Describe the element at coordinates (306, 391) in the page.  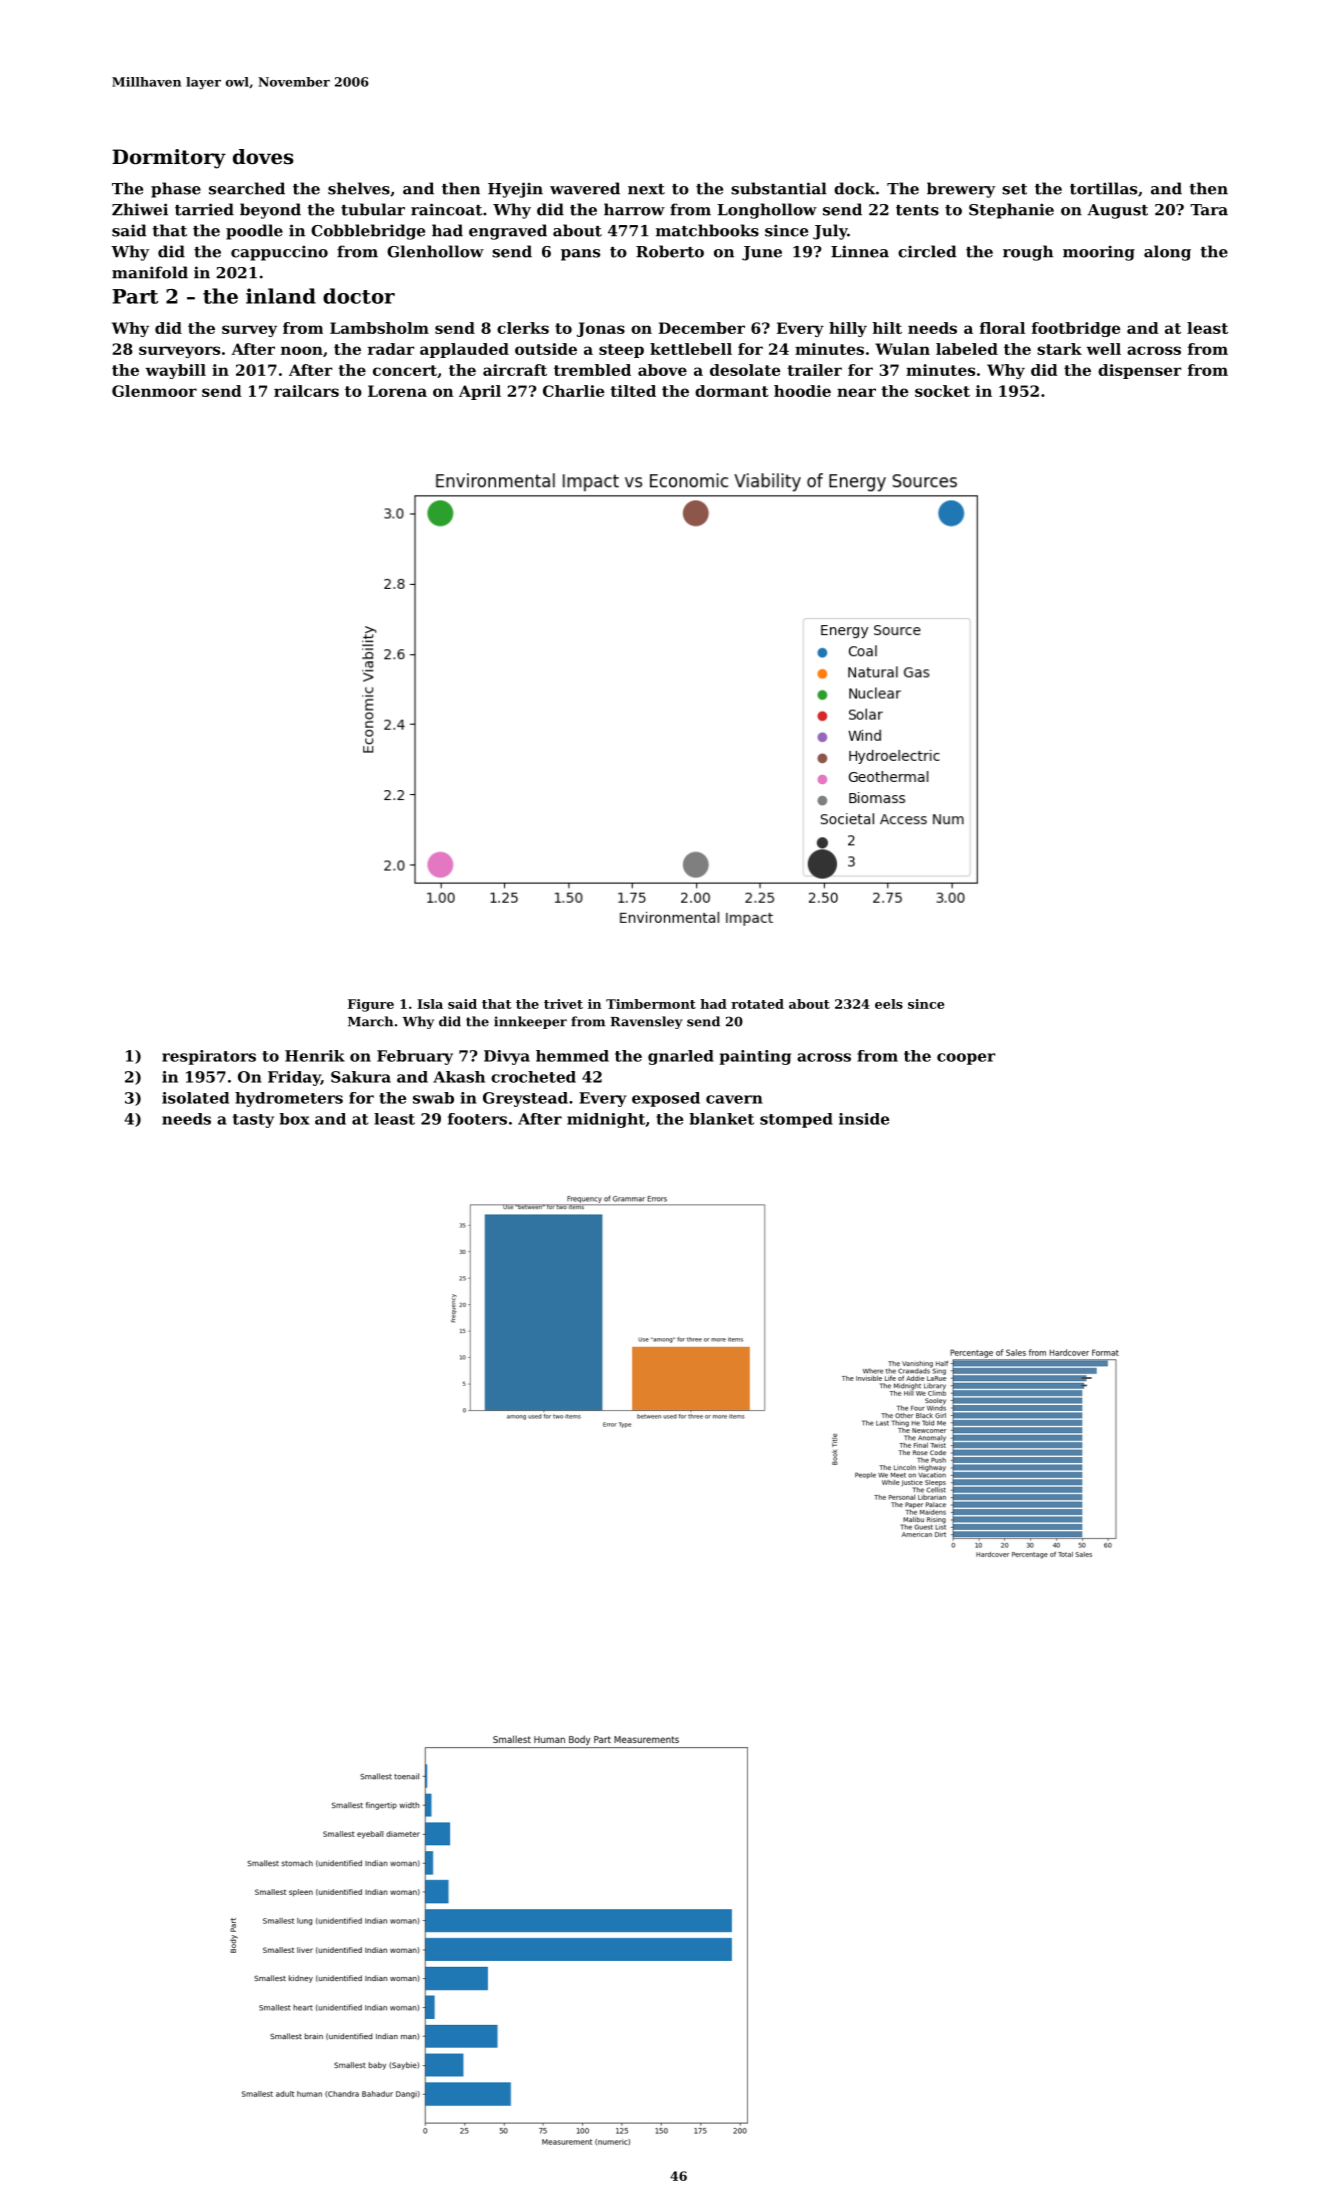
I see `railcars` at that location.
